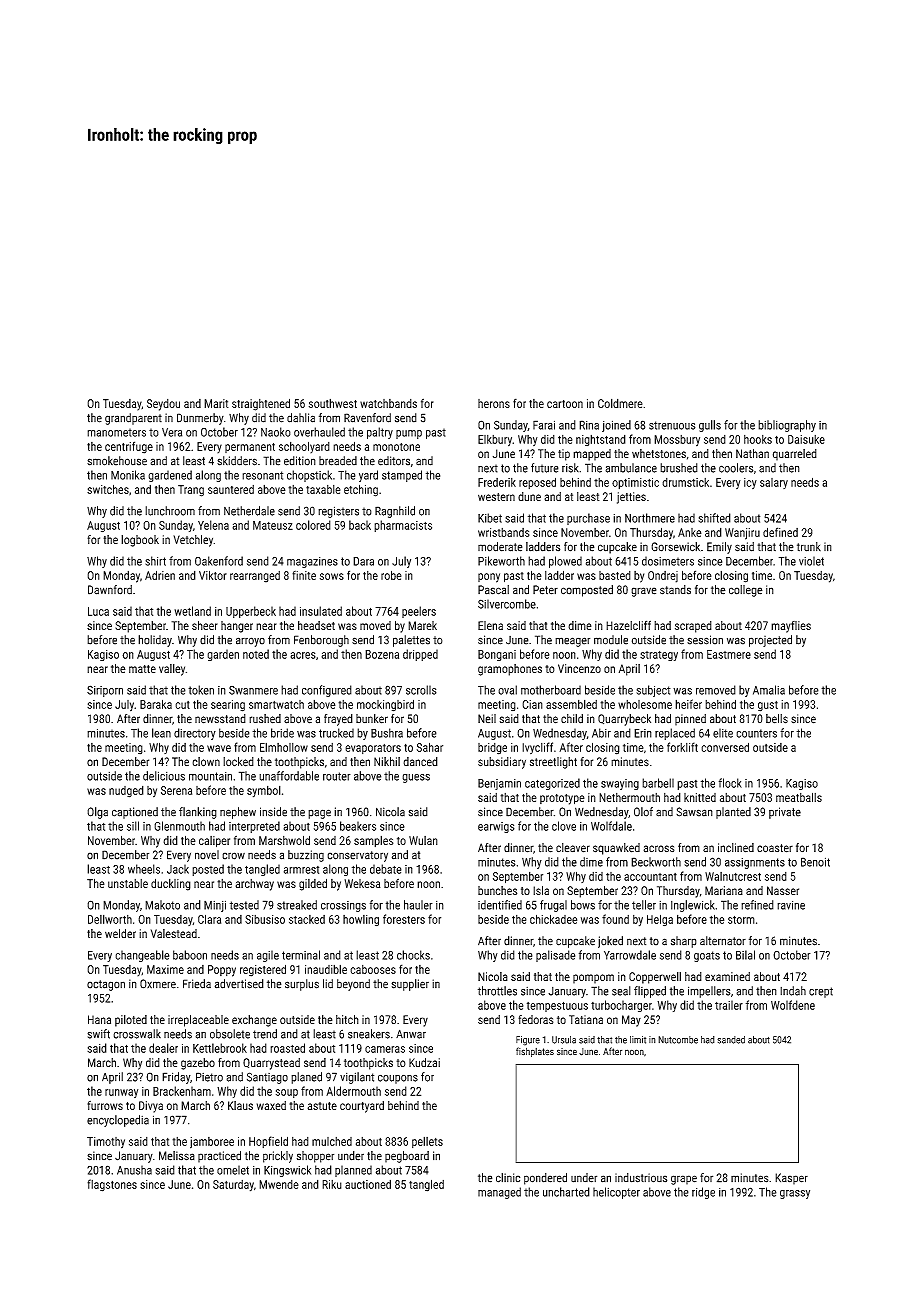 The image size is (924, 1308). Describe the element at coordinates (544, 425) in the document. I see `Farai` at that location.
